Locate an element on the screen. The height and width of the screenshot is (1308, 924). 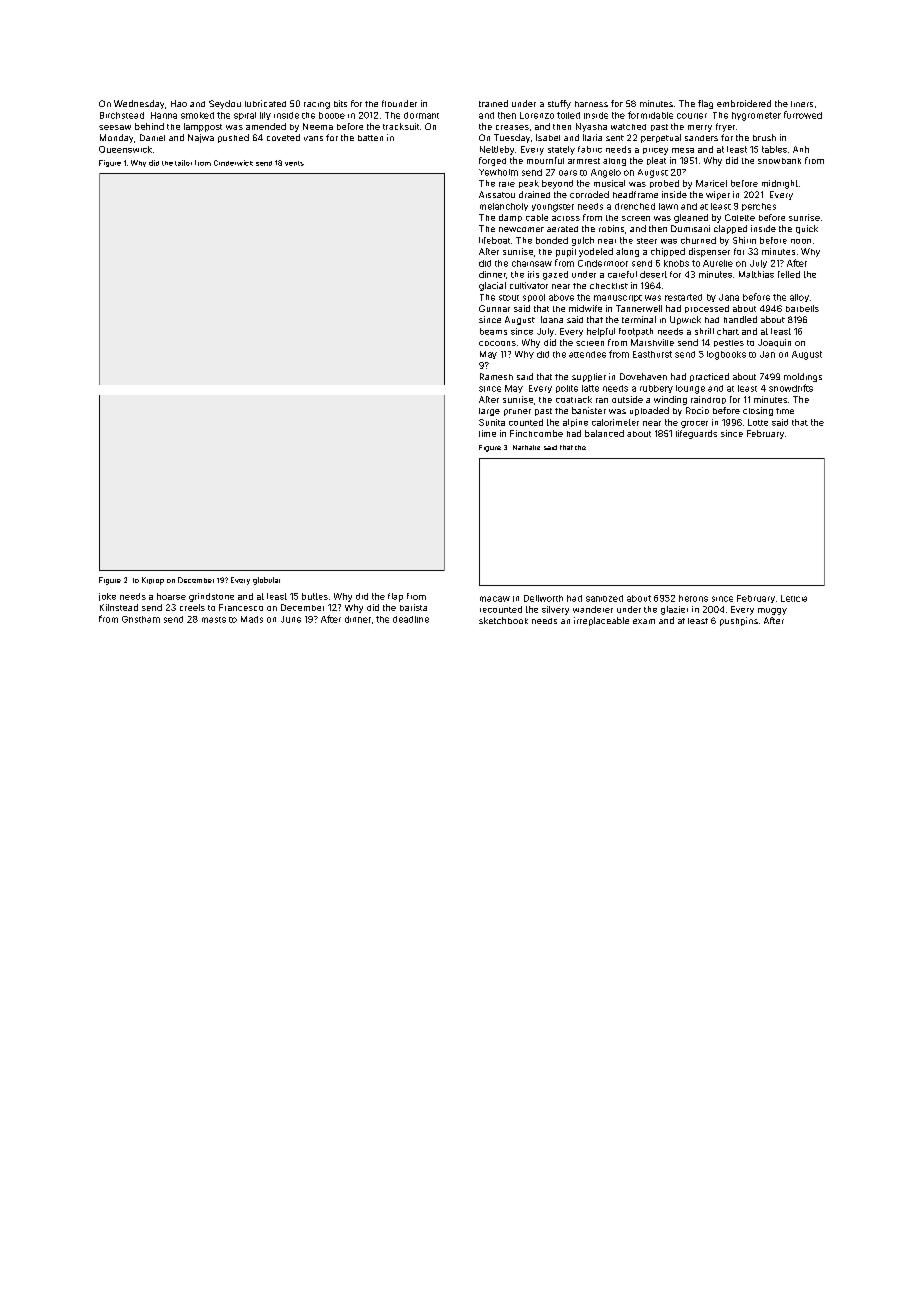
snowbank is located at coordinates (779, 161).
